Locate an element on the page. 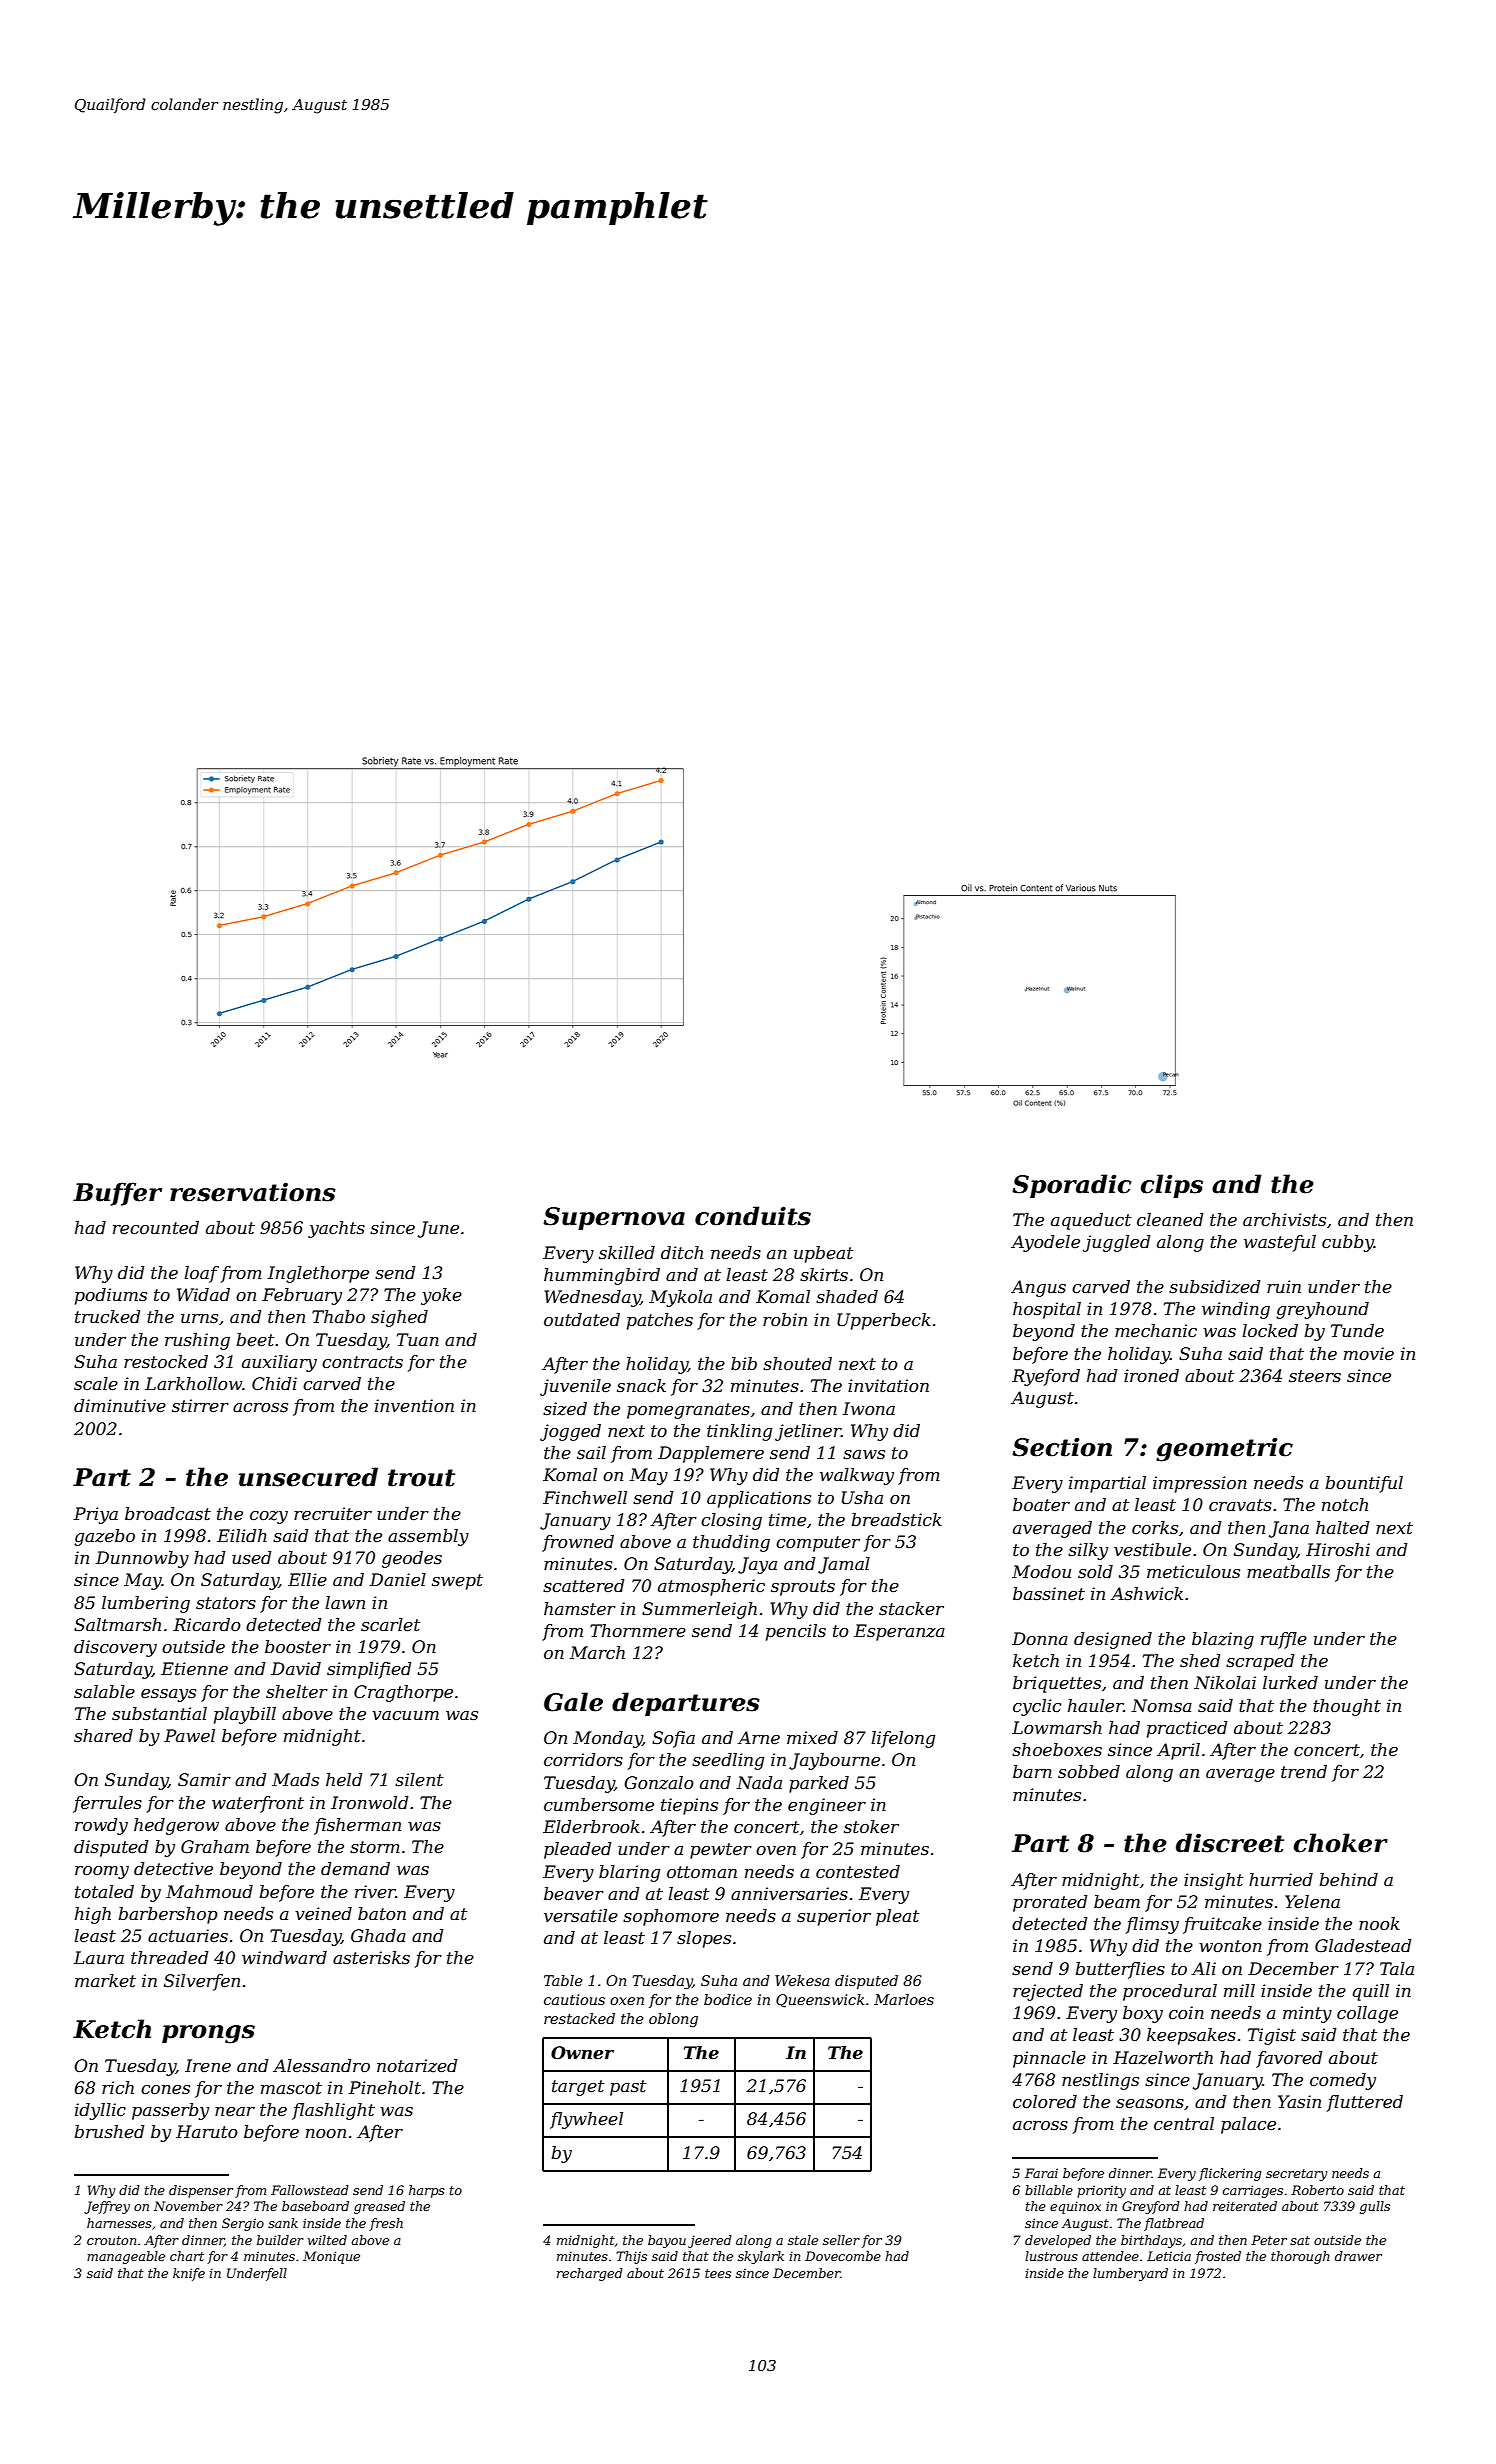  Dovecombe is located at coordinates (843, 2256).
